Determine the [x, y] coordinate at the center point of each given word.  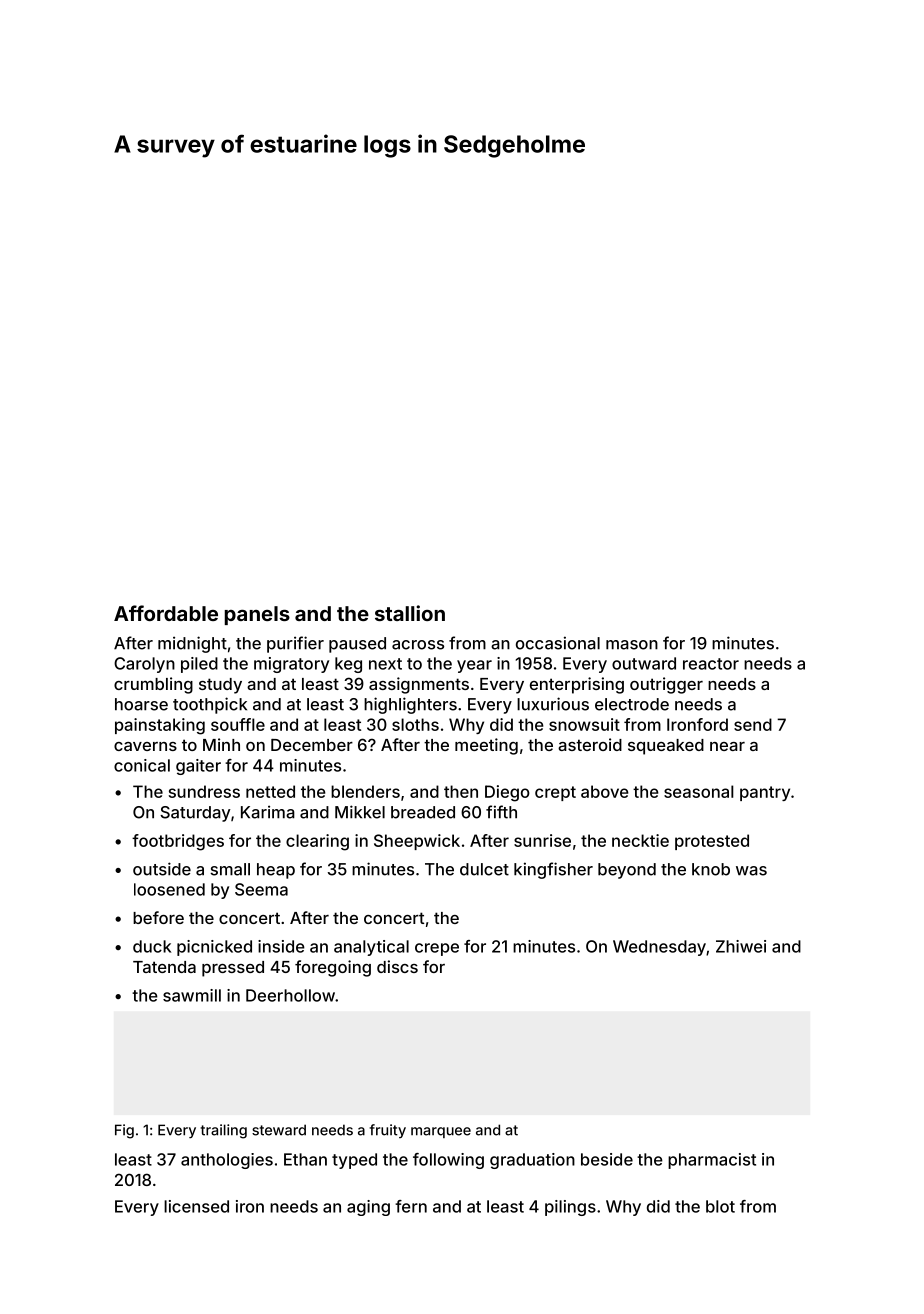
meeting [486, 746]
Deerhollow [290, 995]
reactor [711, 664]
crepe [437, 949]
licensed [196, 1206]
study [220, 686]
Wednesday [659, 948]
